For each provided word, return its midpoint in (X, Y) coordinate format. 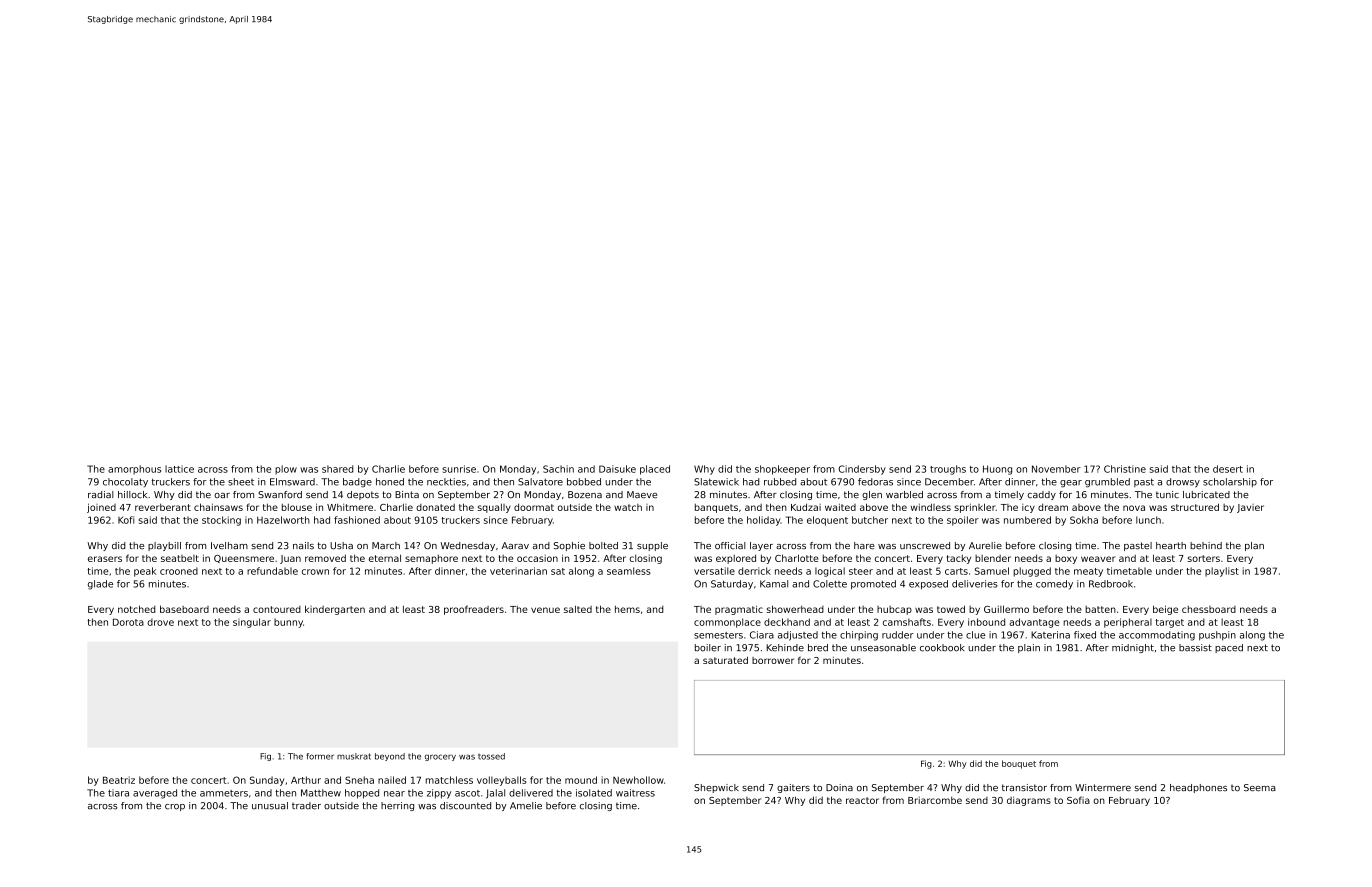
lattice (179, 469)
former (320, 756)
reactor (862, 800)
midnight (1133, 648)
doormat (534, 507)
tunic (1167, 494)
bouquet (1019, 764)
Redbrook (1111, 584)
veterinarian (518, 571)
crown (315, 572)
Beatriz (119, 780)
